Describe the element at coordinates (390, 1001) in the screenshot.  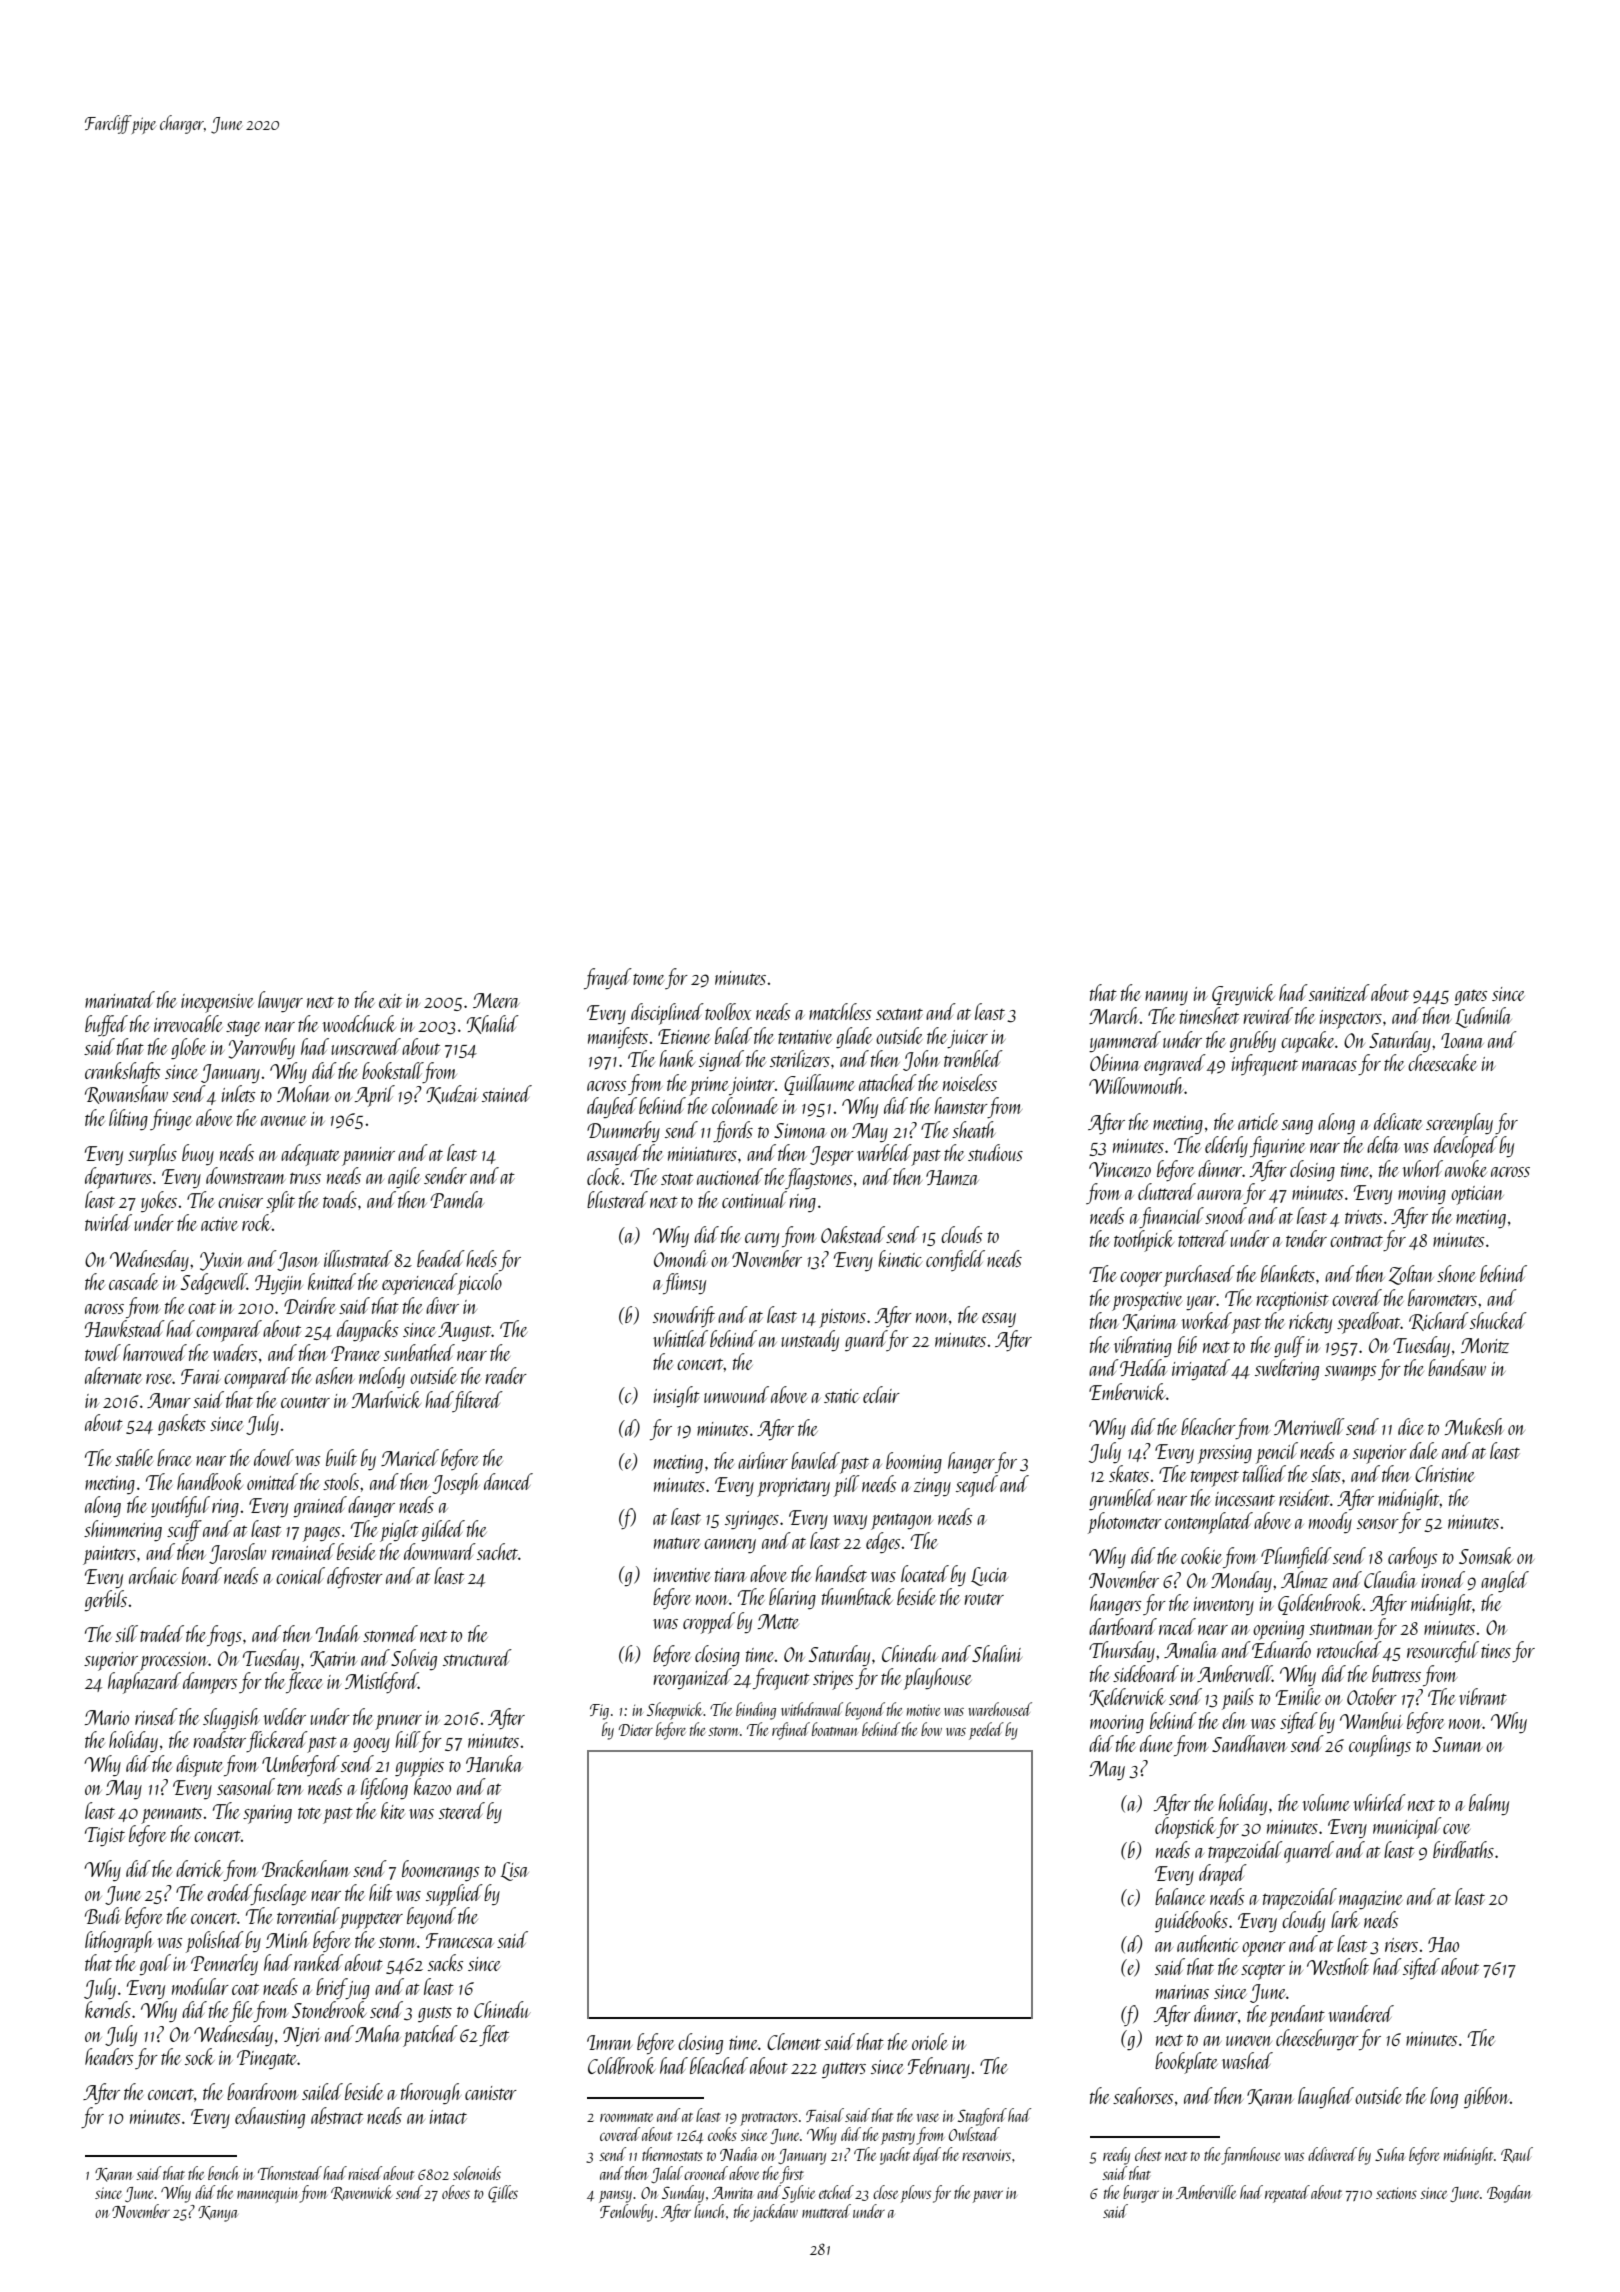
I see `exit` at that location.
